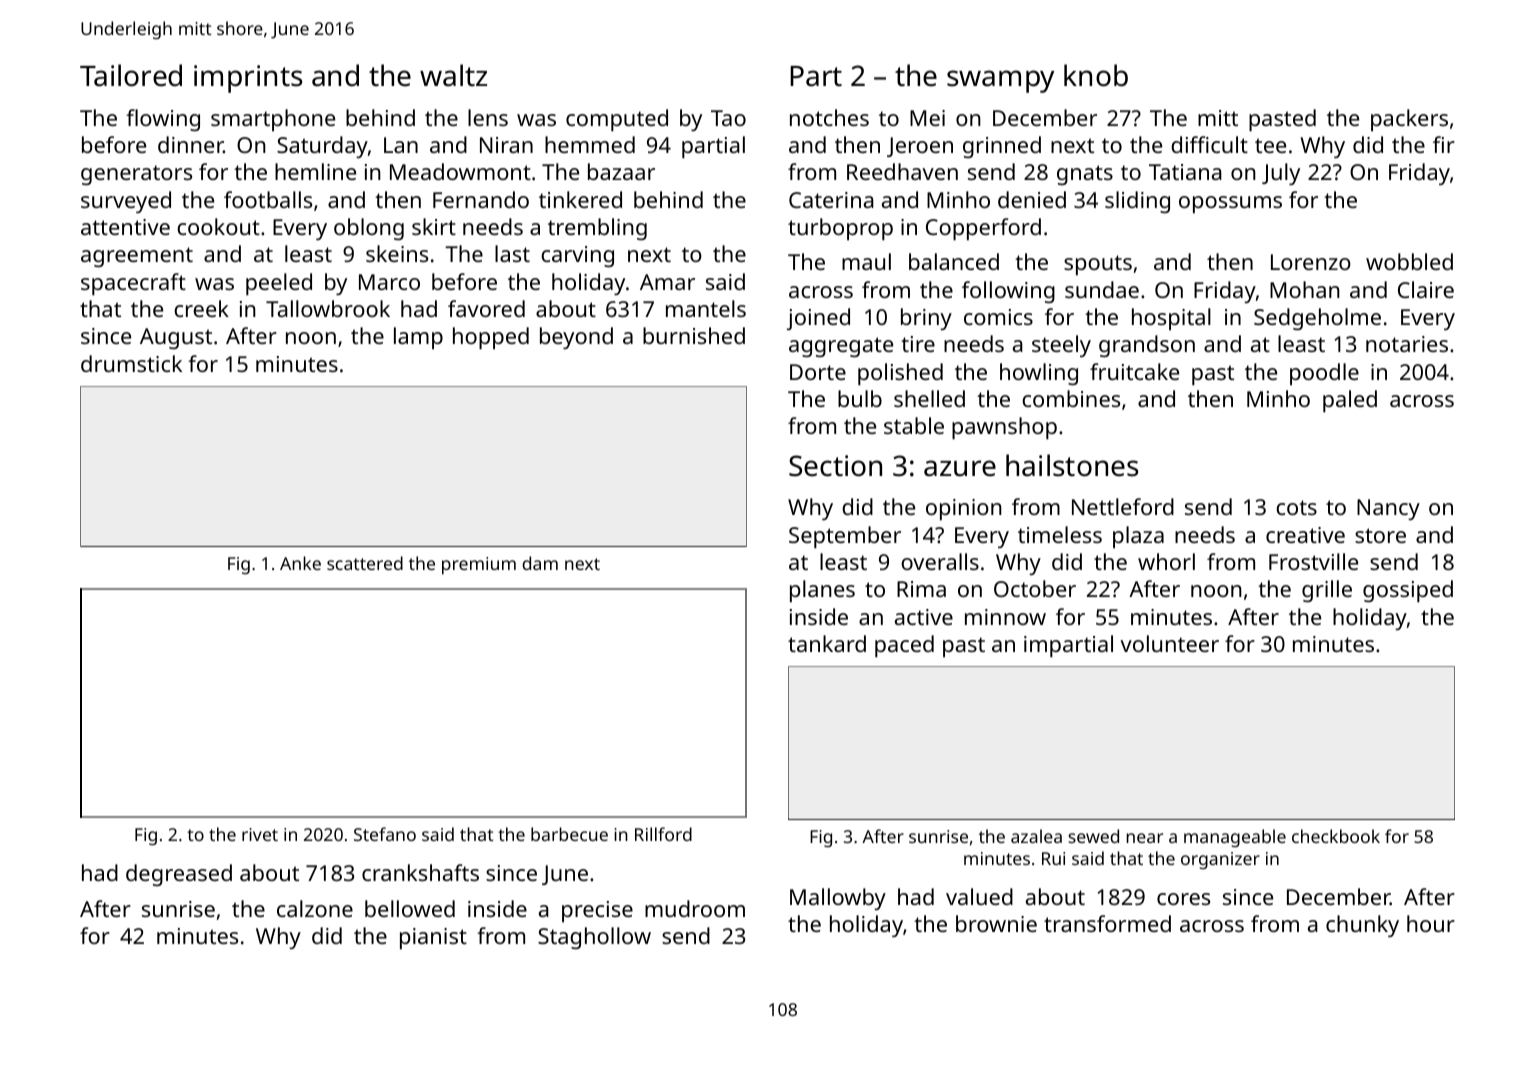  Describe the element at coordinates (1409, 261) in the screenshot. I see `wobbled` at that location.
